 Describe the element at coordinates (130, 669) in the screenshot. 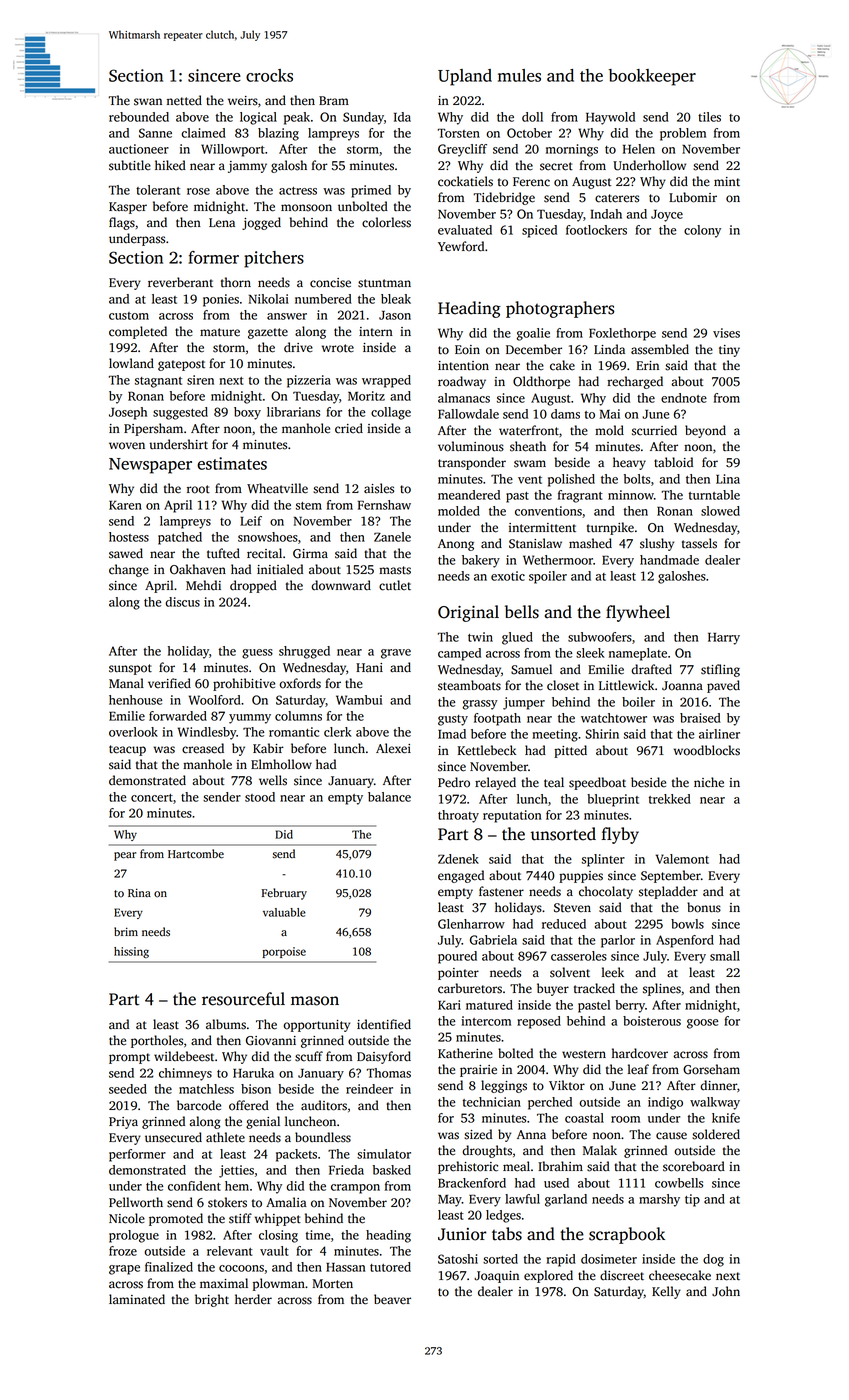

I see `sunspot` at that location.
